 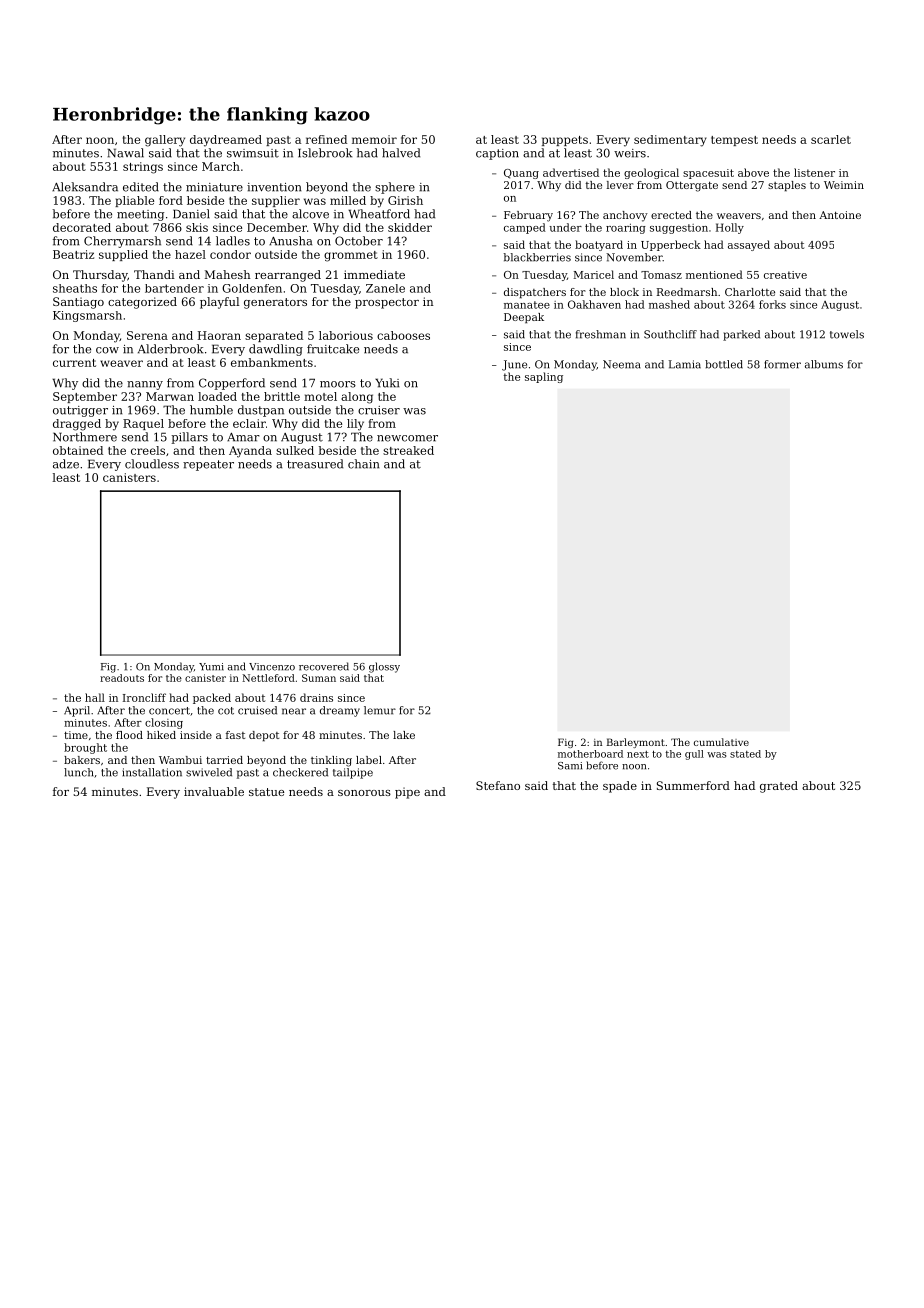 I want to click on Stefano, so click(x=498, y=785).
